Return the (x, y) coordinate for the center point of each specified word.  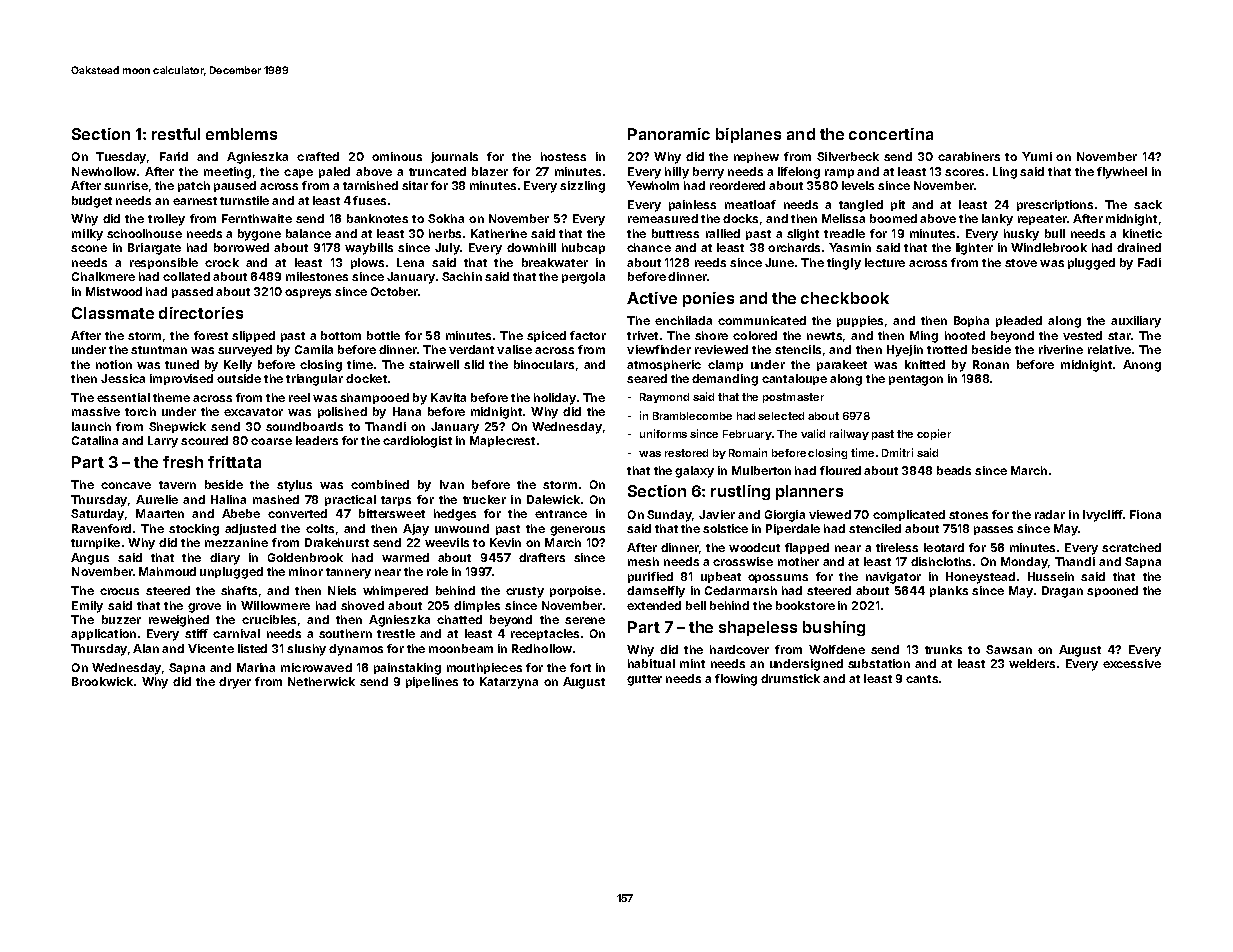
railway (849, 434)
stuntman (159, 350)
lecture (885, 262)
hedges (455, 515)
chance (649, 247)
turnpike (95, 543)
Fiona (1145, 514)
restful (176, 134)
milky (87, 235)
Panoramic (669, 134)
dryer (235, 683)
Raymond (664, 398)
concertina (891, 134)
